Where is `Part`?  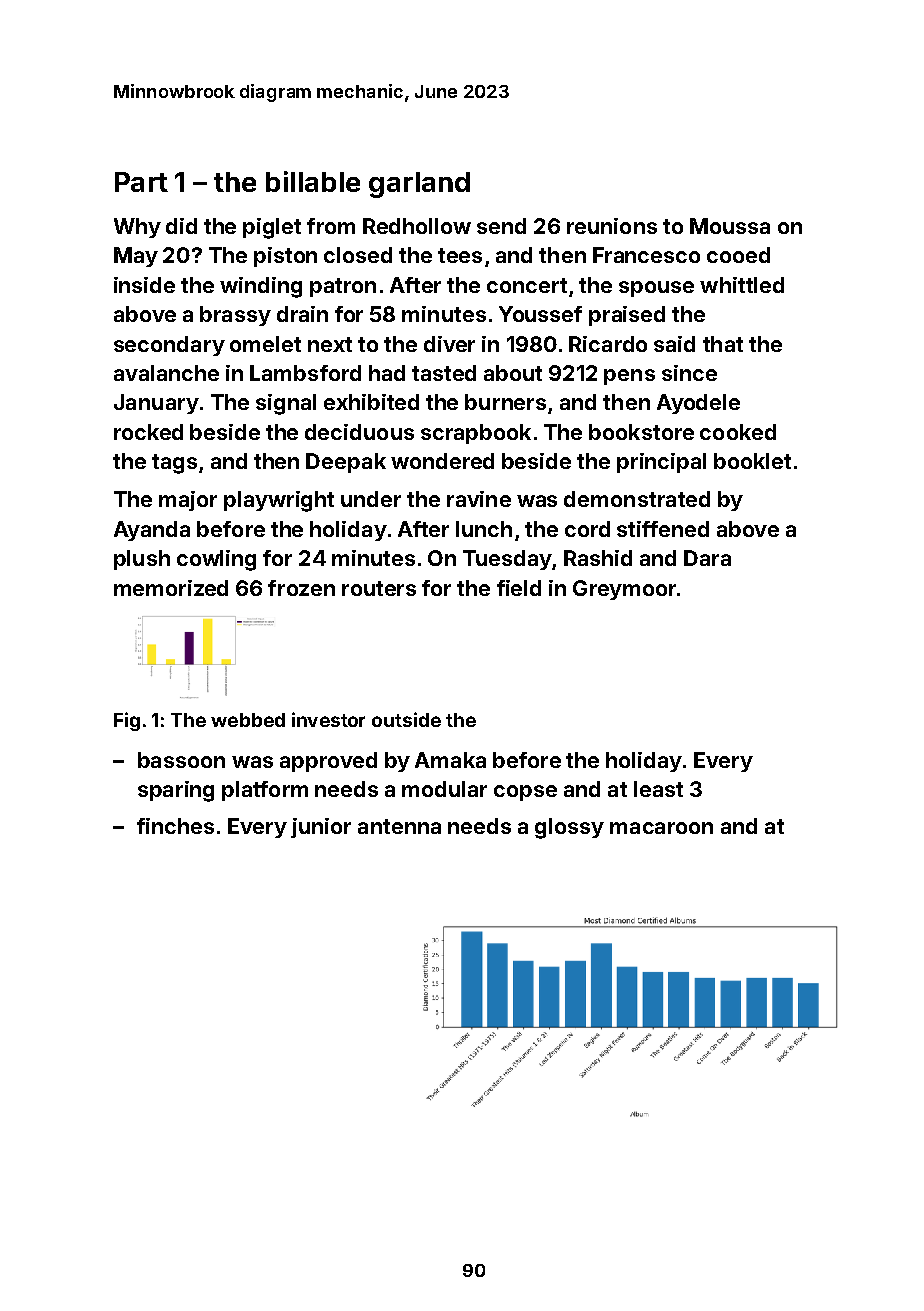
Part is located at coordinates (141, 182).
